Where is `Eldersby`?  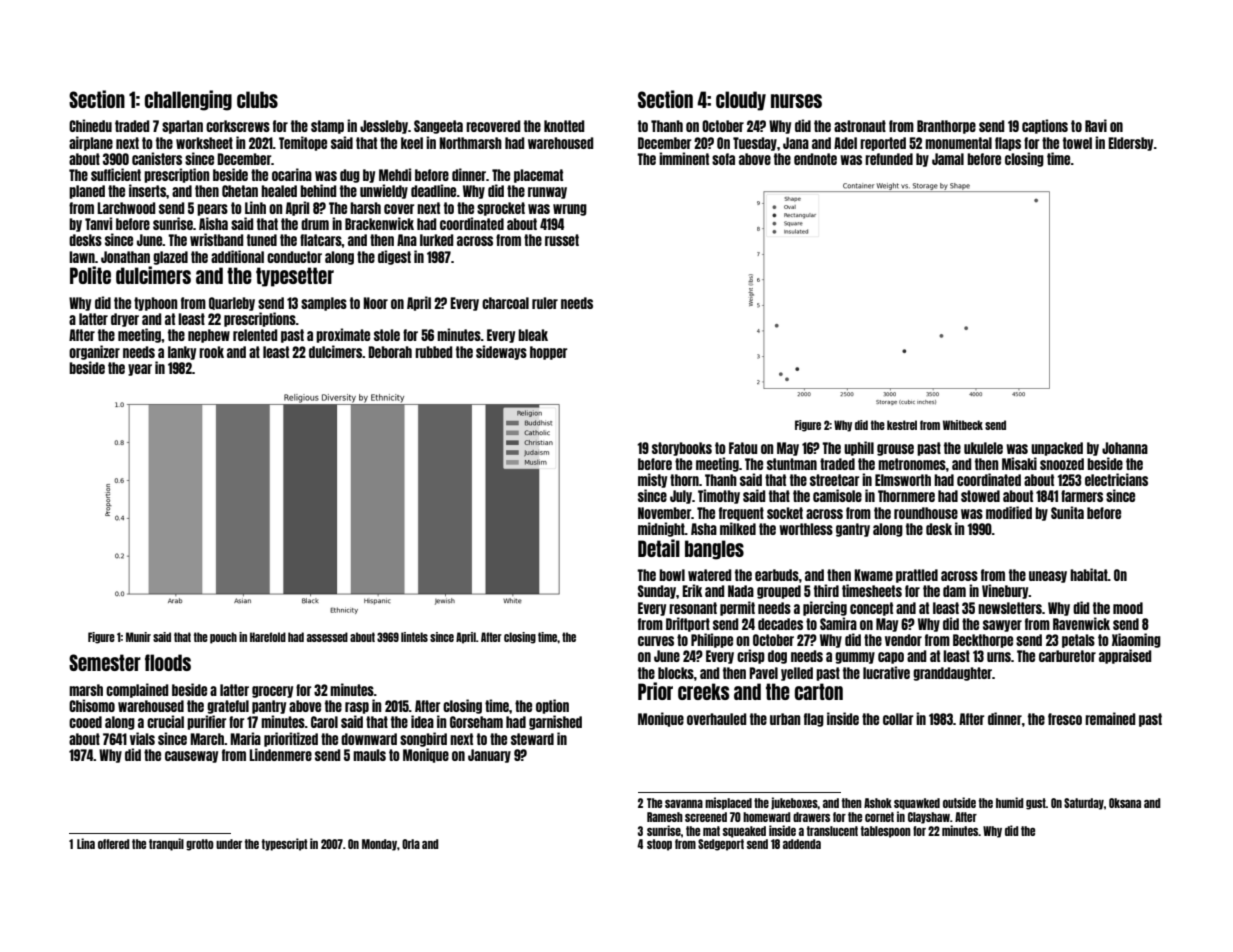
Eldersby is located at coordinates (1130, 144).
